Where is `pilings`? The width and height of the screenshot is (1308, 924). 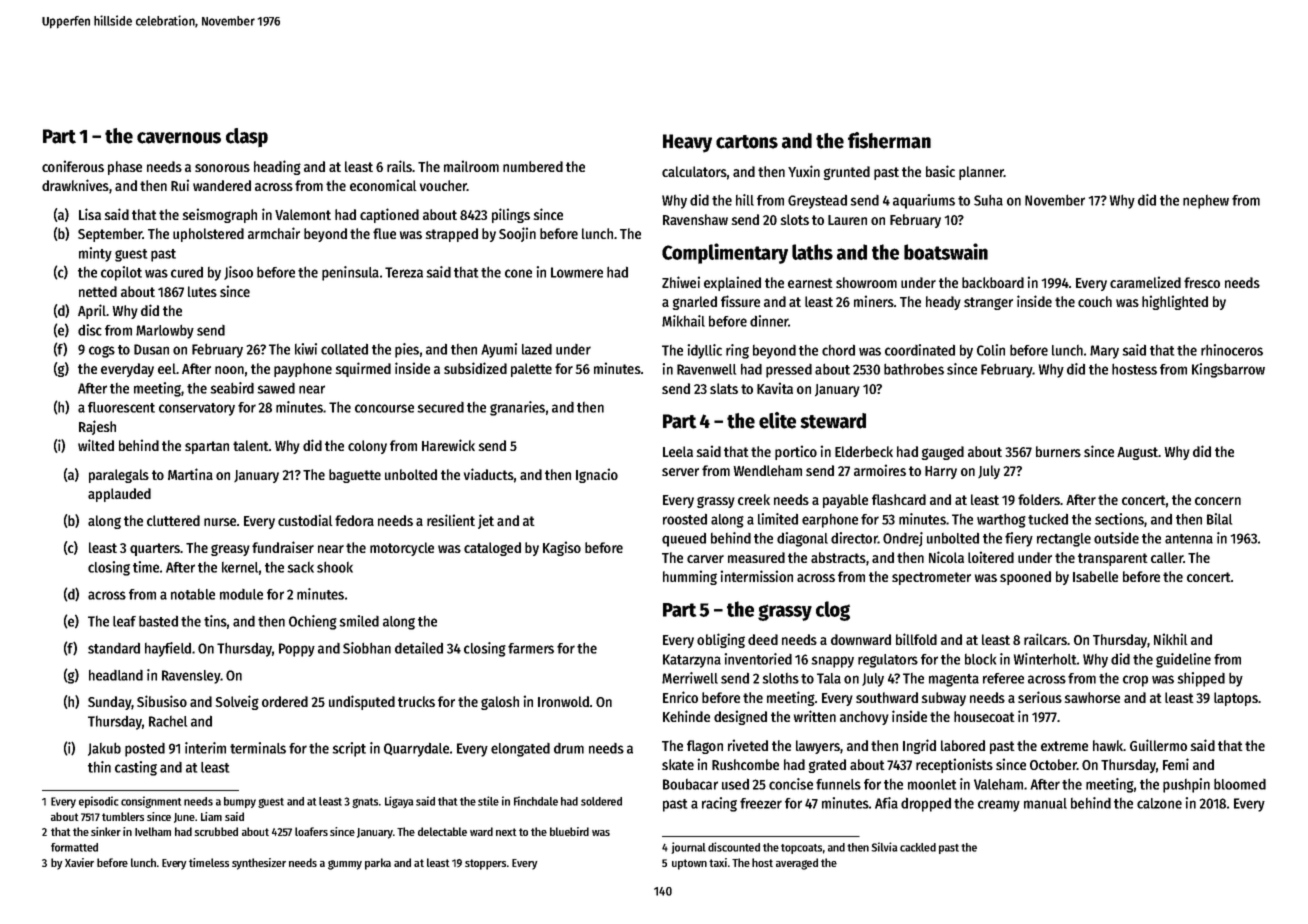 pilings is located at coordinates (511, 215).
